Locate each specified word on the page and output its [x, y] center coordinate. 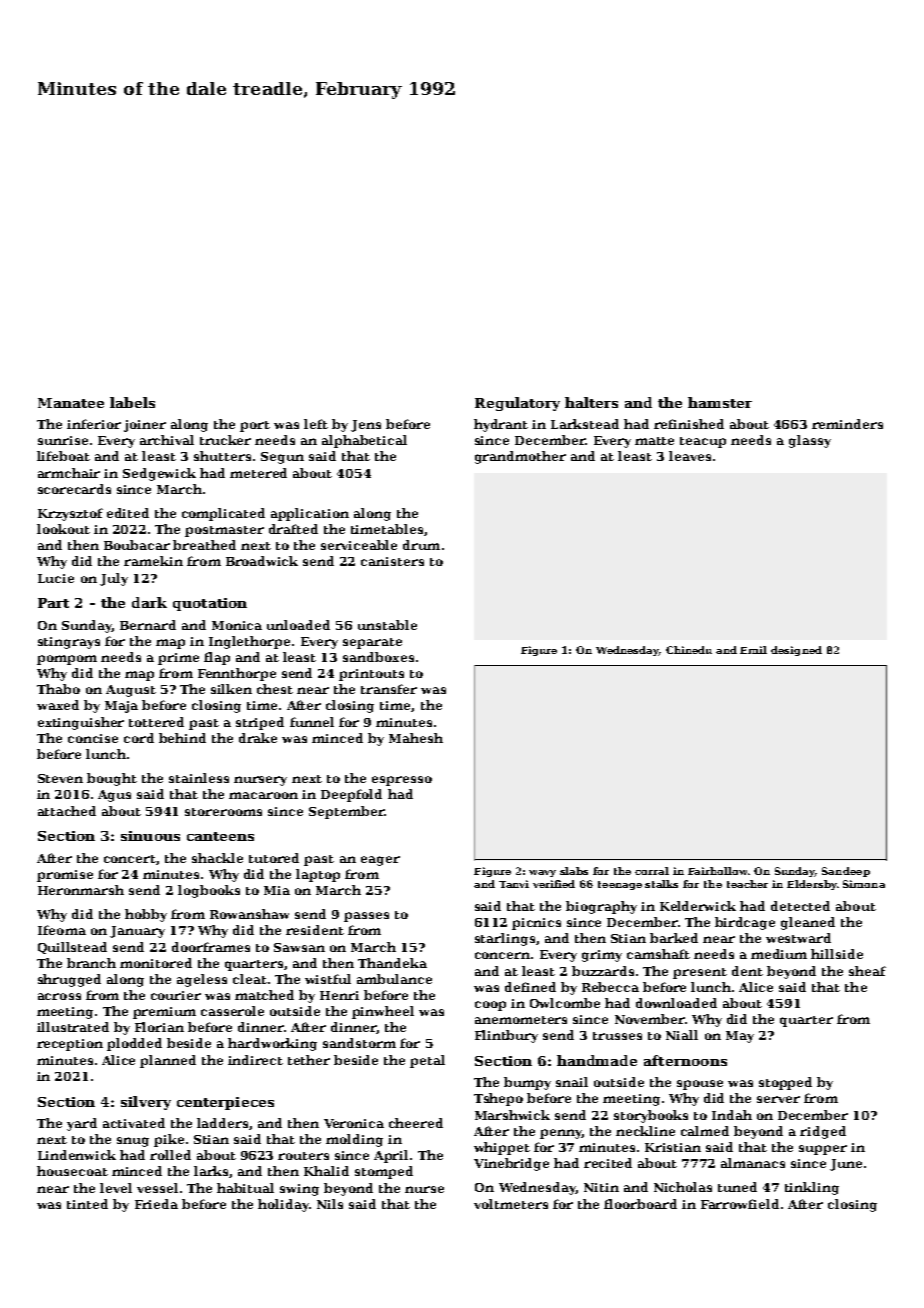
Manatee [71, 403]
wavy [542, 873]
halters [591, 402]
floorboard [640, 1204]
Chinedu [689, 650]
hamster [720, 402]
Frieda [156, 1204]
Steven [60, 778]
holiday [283, 1205]
